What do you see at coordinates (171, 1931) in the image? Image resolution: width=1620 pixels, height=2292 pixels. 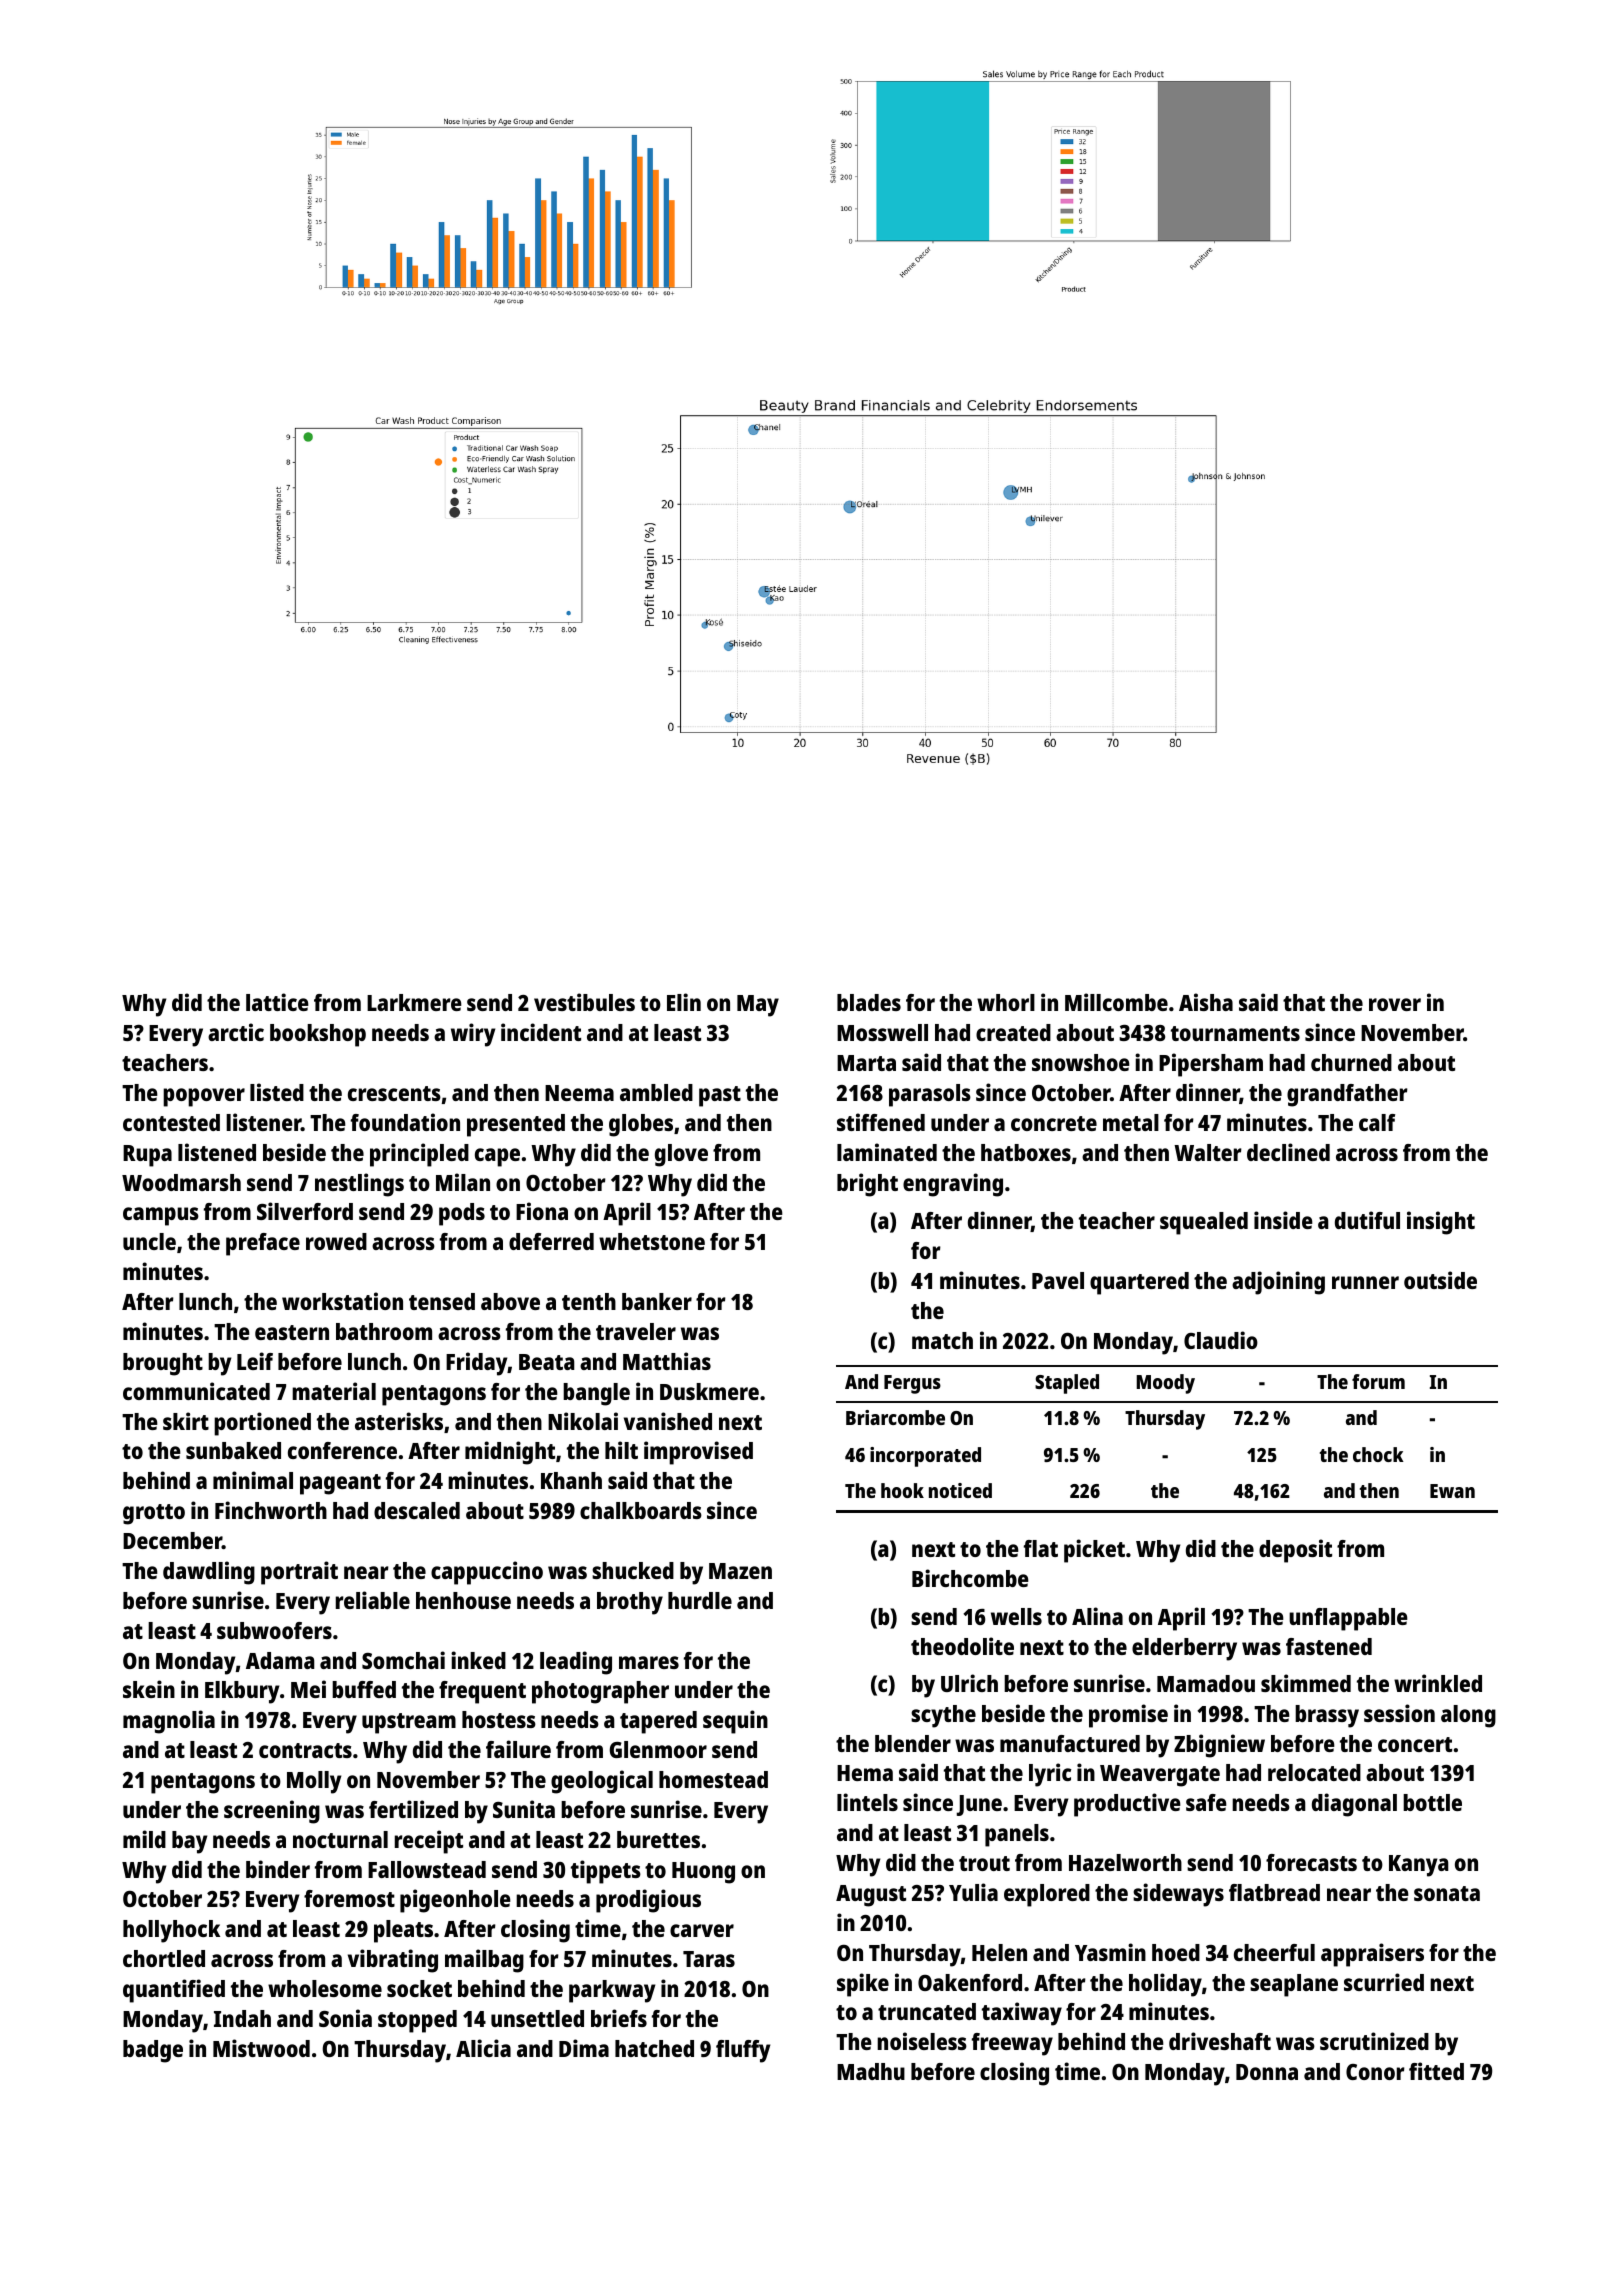 I see `hollyhock` at bounding box center [171, 1931].
